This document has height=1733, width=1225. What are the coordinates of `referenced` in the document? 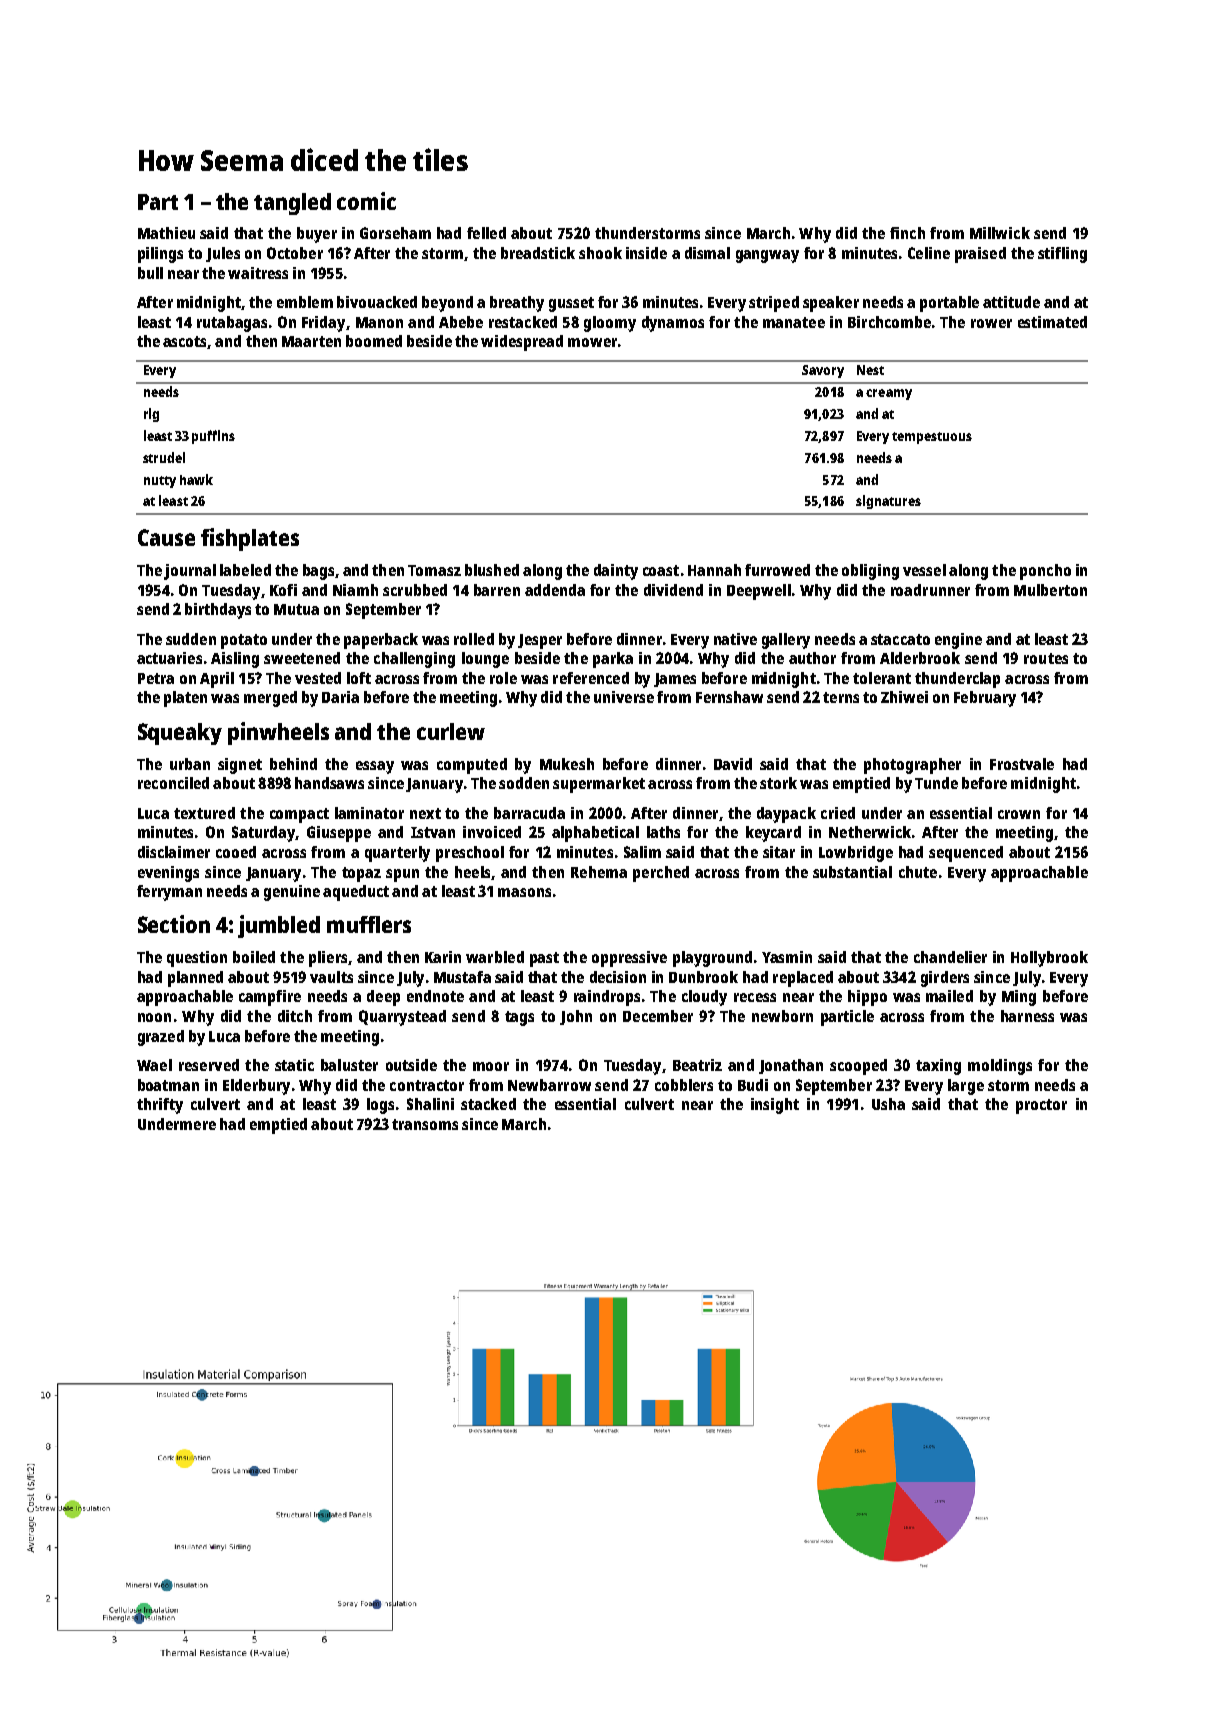 It's located at (591, 678).
